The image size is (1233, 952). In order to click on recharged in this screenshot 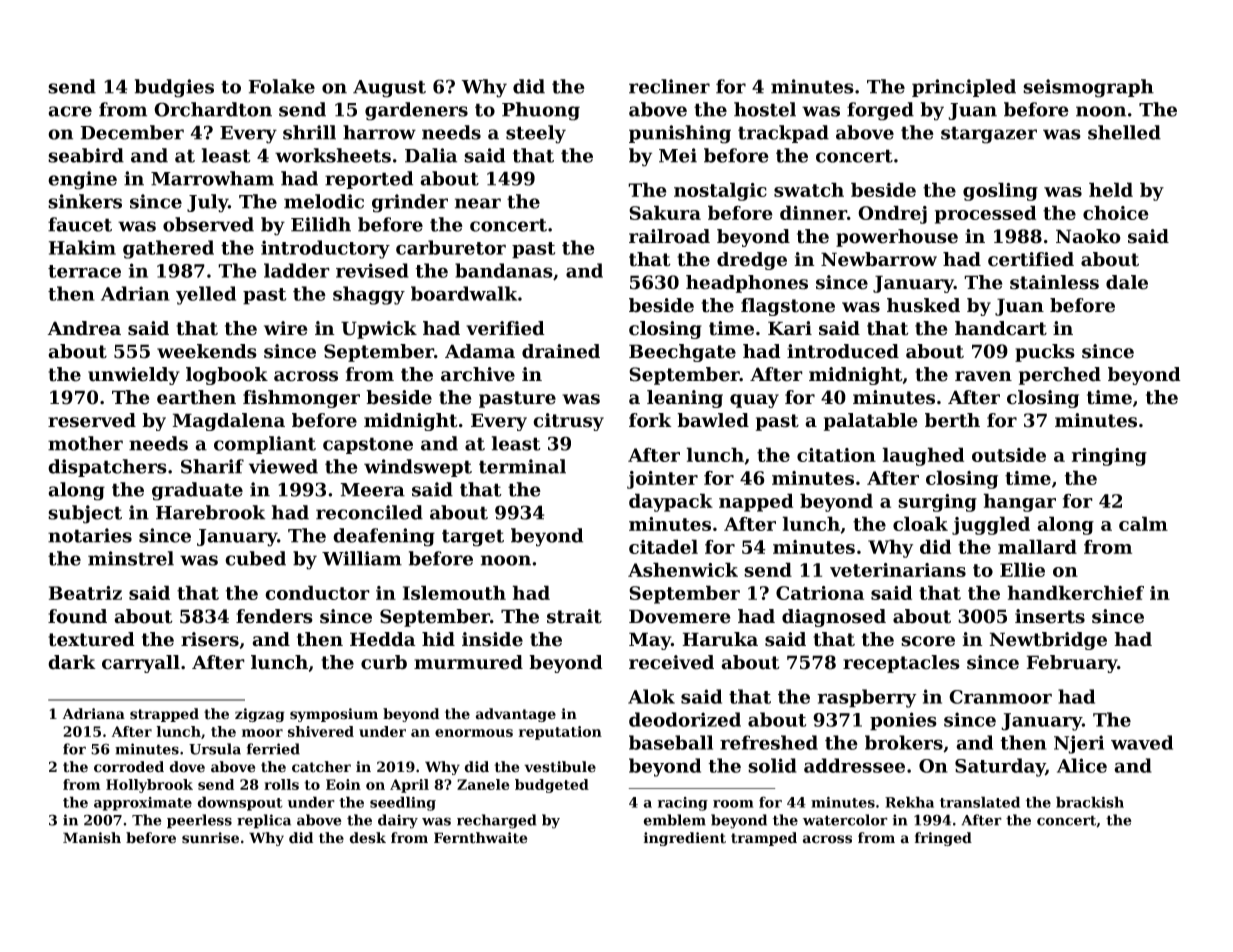, I will do `click(497, 821)`.
